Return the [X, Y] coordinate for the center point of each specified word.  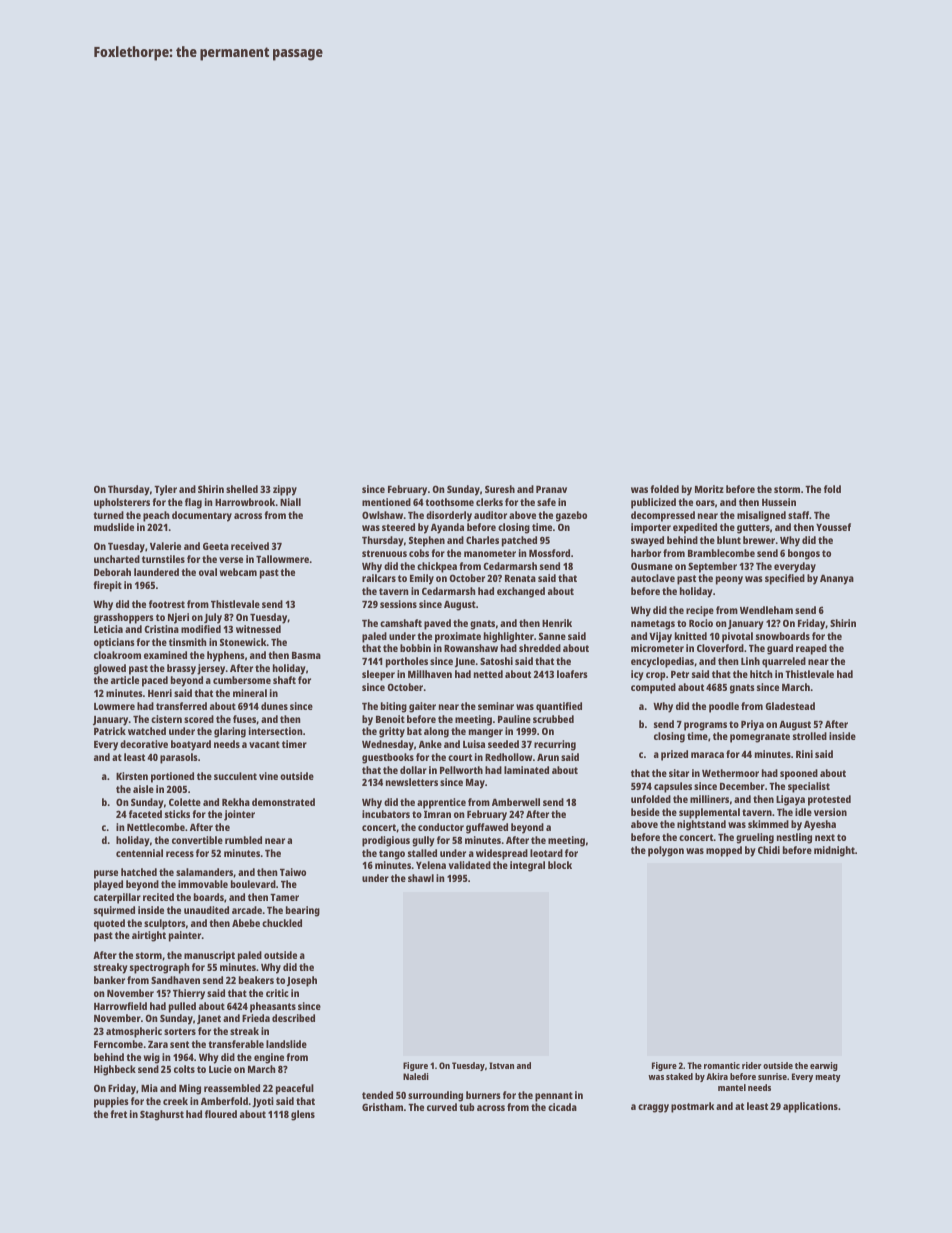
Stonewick [243, 642]
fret [118, 1114]
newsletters [412, 782]
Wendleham [766, 610]
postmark [692, 1107]
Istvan [501, 1065]
